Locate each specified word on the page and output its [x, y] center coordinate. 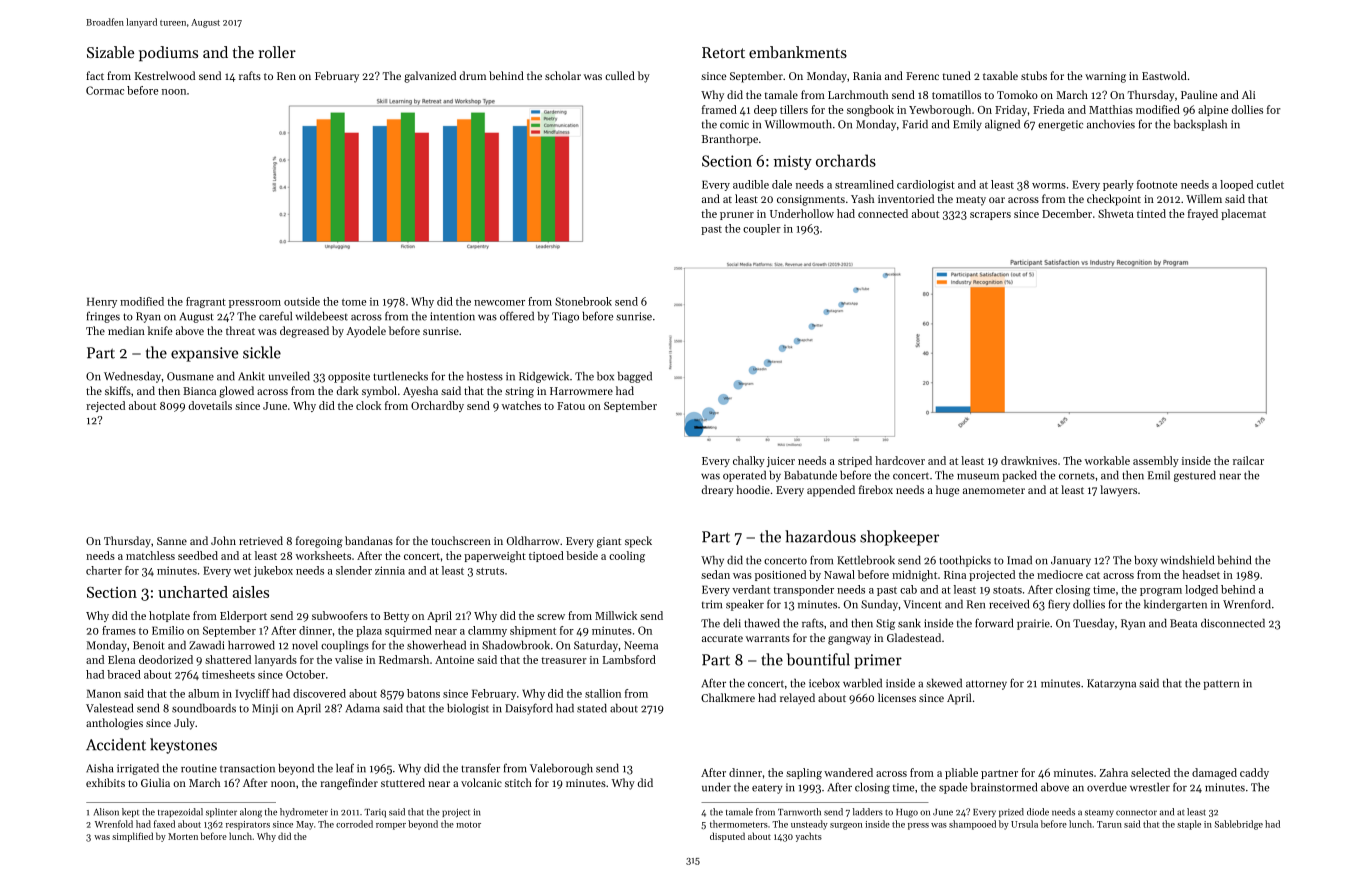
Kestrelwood [165, 75]
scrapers [990, 216]
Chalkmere [728, 697]
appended [831, 491]
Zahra [1114, 772]
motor [468, 825]
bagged [635, 377]
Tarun [1109, 824]
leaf [345, 768]
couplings [345, 646]
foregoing [319, 542]
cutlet [1270, 184]
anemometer [994, 490]
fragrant [206, 302]
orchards [846, 160]
